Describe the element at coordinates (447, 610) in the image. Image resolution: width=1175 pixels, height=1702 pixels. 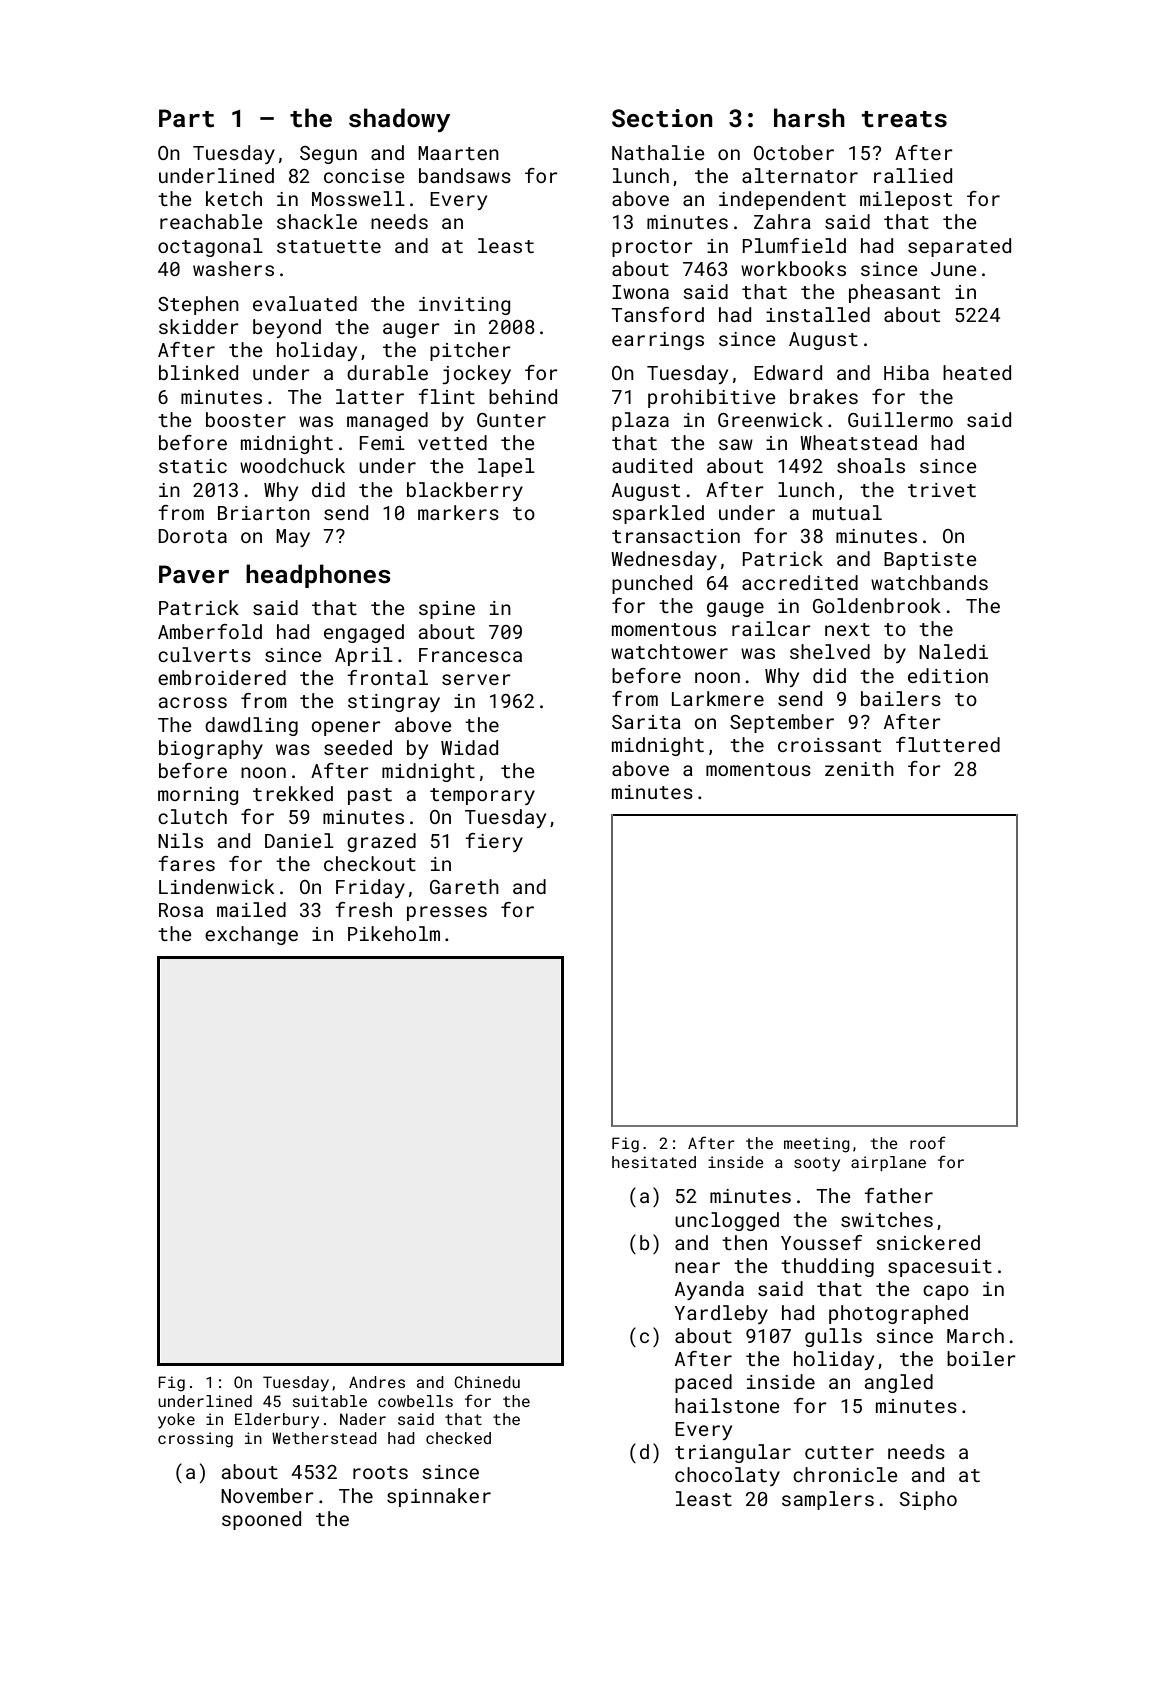
I see `spine` at that location.
